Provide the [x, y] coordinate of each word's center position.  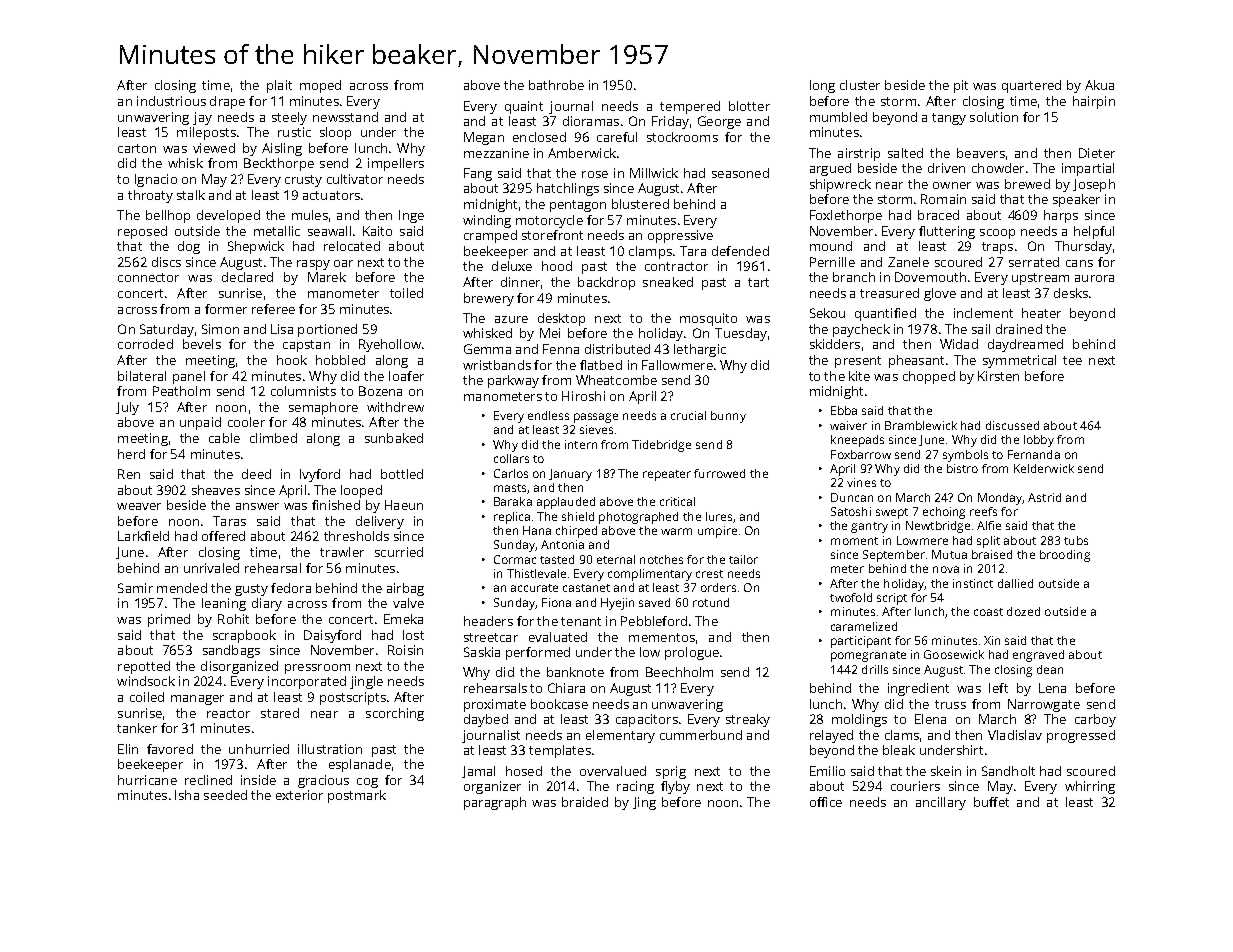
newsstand [345, 117]
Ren [129, 474]
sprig [671, 772]
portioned [327, 330]
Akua [1099, 85]
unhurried [259, 749]
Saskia [482, 652]
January [570, 475]
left [998, 688]
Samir [135, 588]
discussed [1012, 425]
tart [758, 282]
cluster [860, 85]
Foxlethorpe [846, 216]
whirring [1090, 787]
